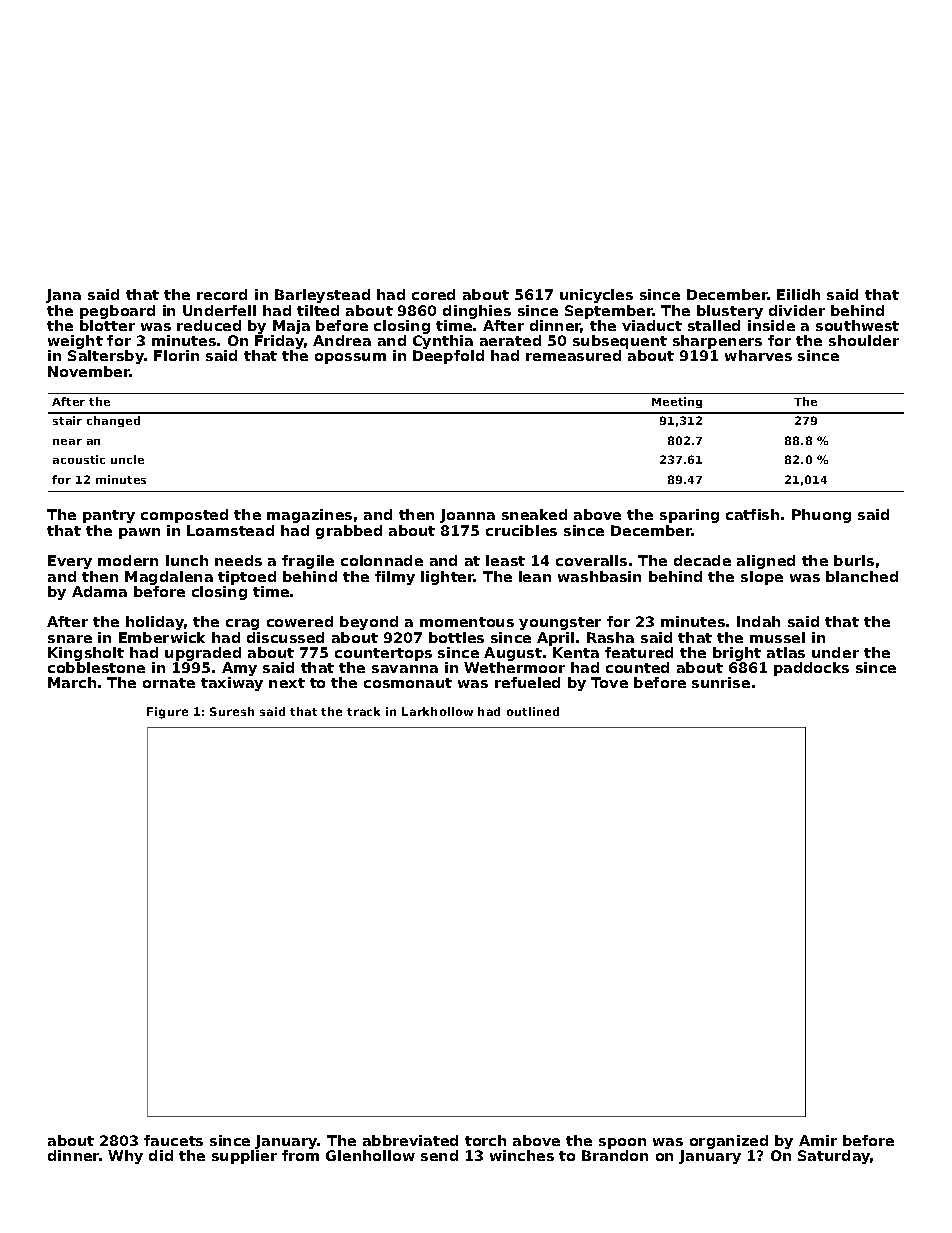 This screenshot has height=1233, width=952. I want to click on supplier, so click(244, 1157).
